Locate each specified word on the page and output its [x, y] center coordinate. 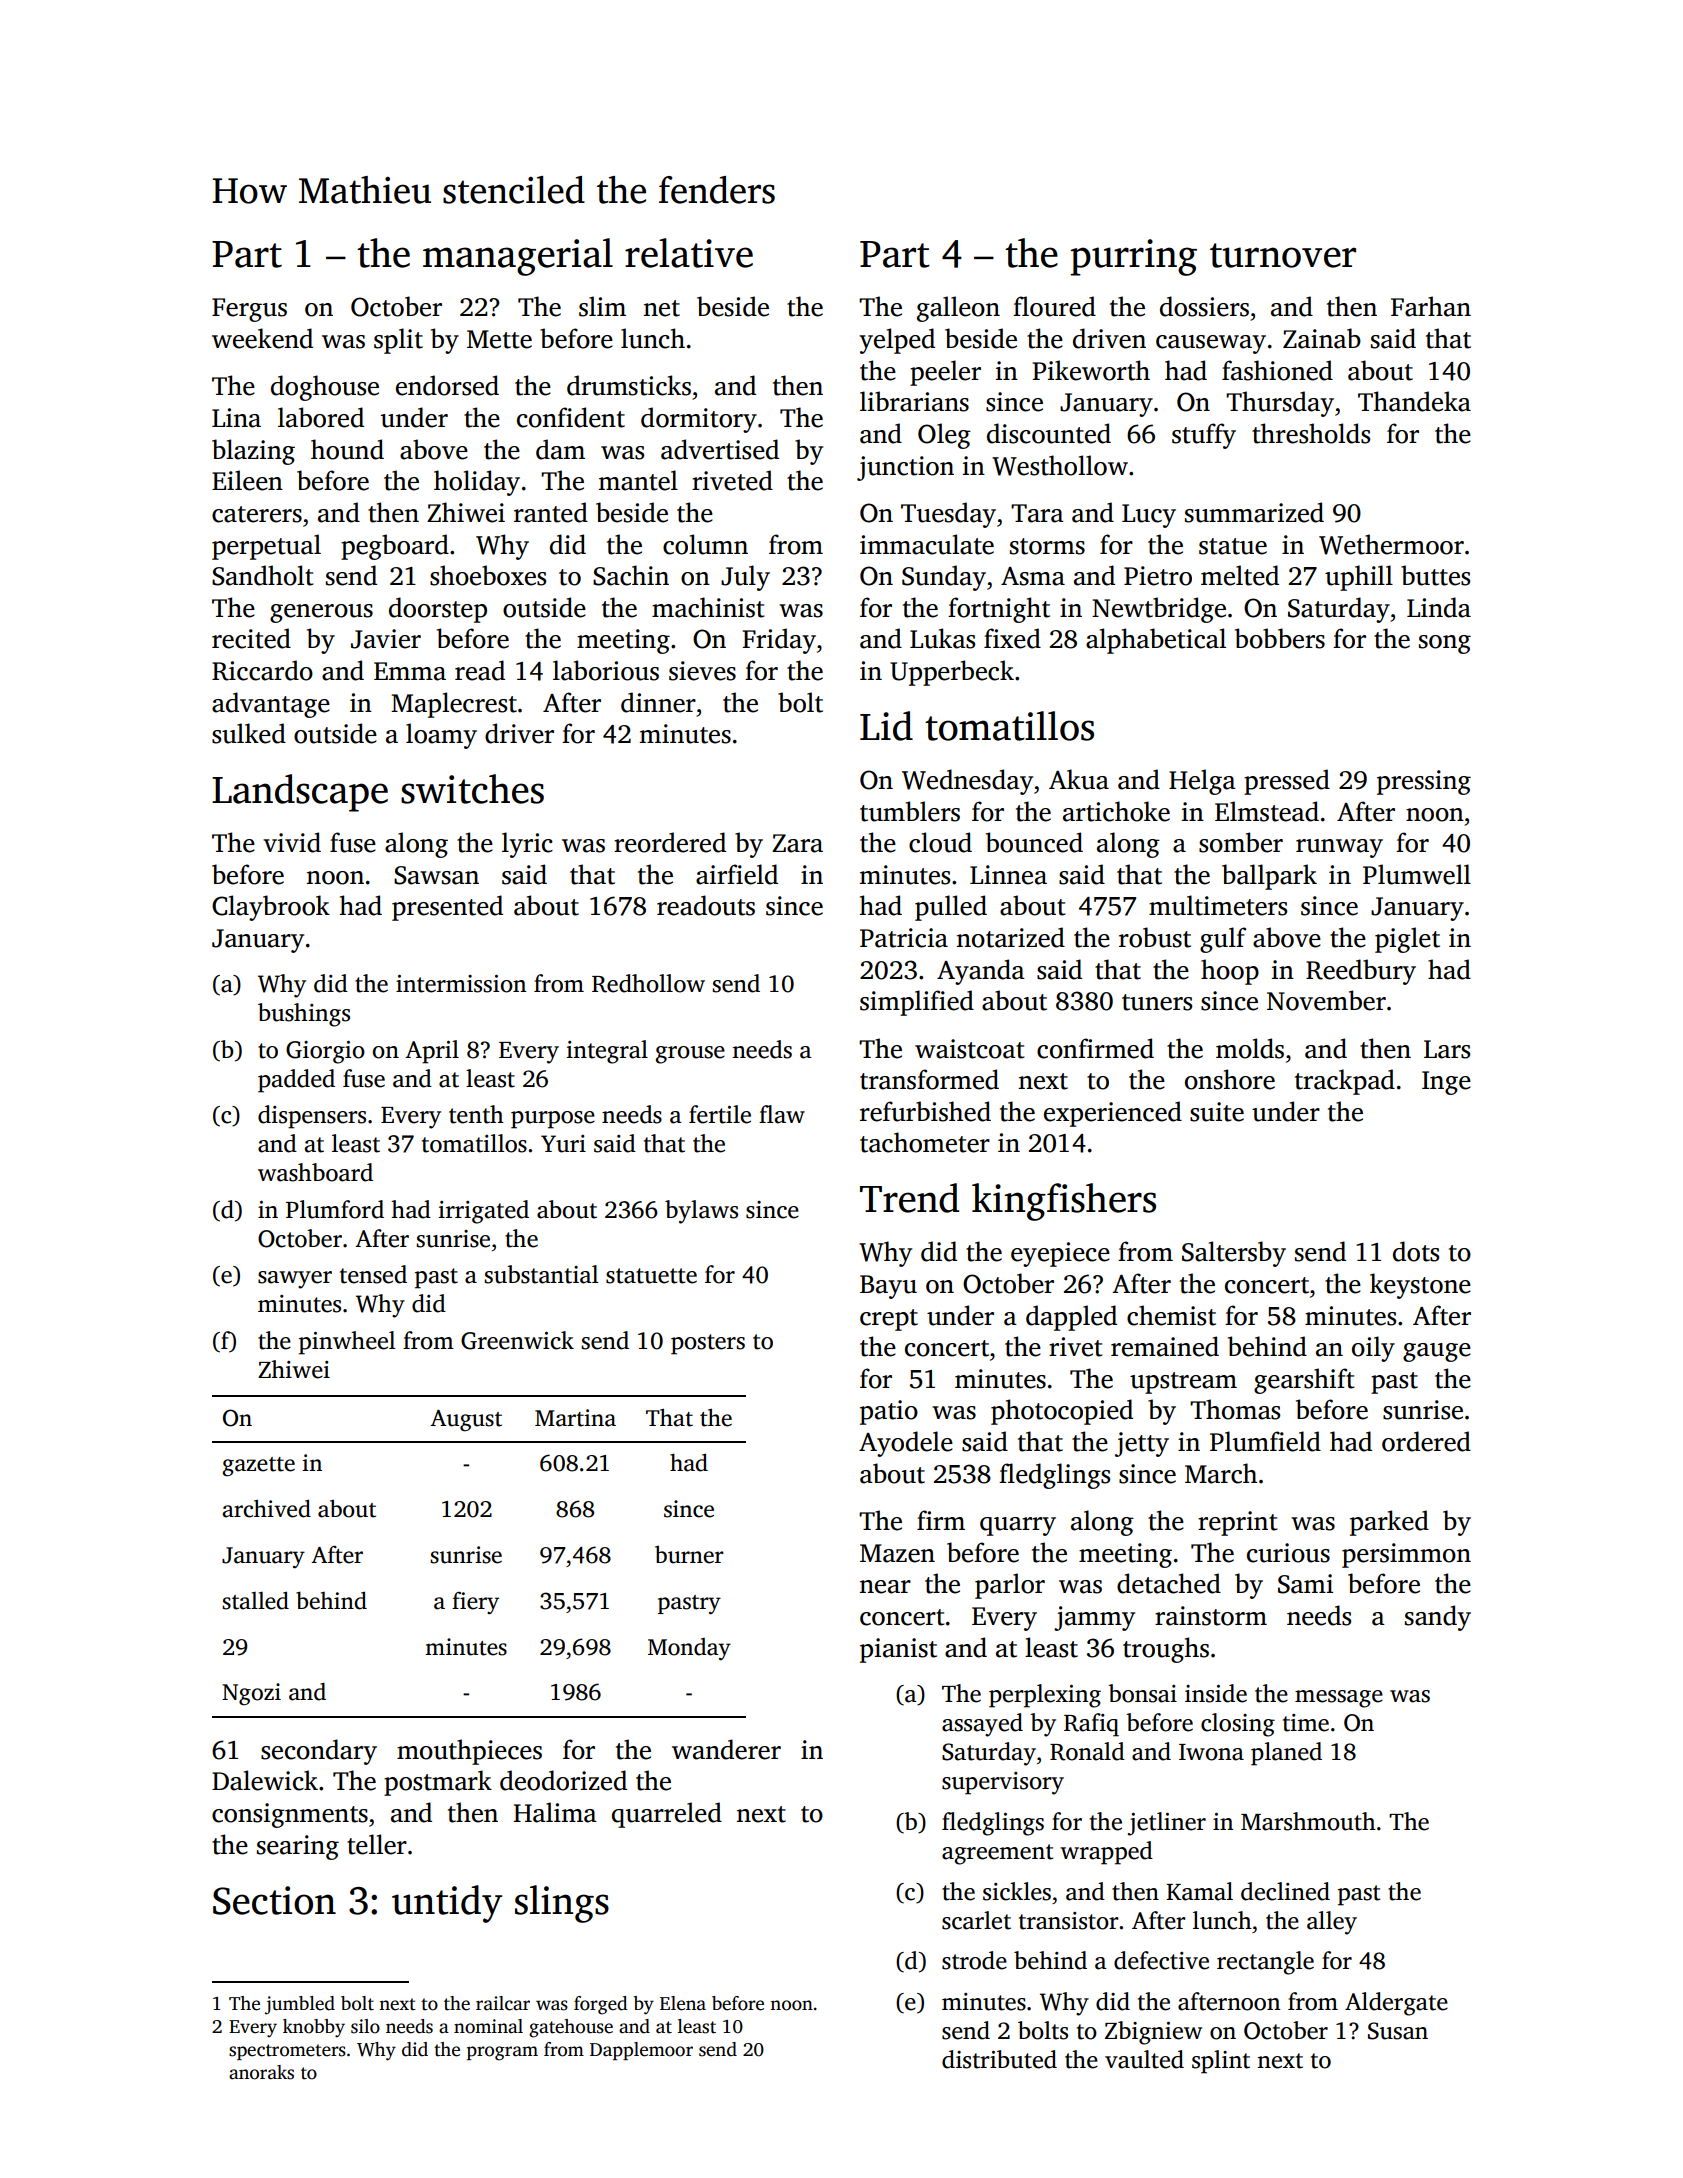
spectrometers [287, 2052]
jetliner [1167, 1824]
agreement [997, 1854]
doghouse [325, 388]
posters [708, 1344]
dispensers [312, 1117]
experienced [1113, 1114]
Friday [779, 641]
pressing [1424, 782]
